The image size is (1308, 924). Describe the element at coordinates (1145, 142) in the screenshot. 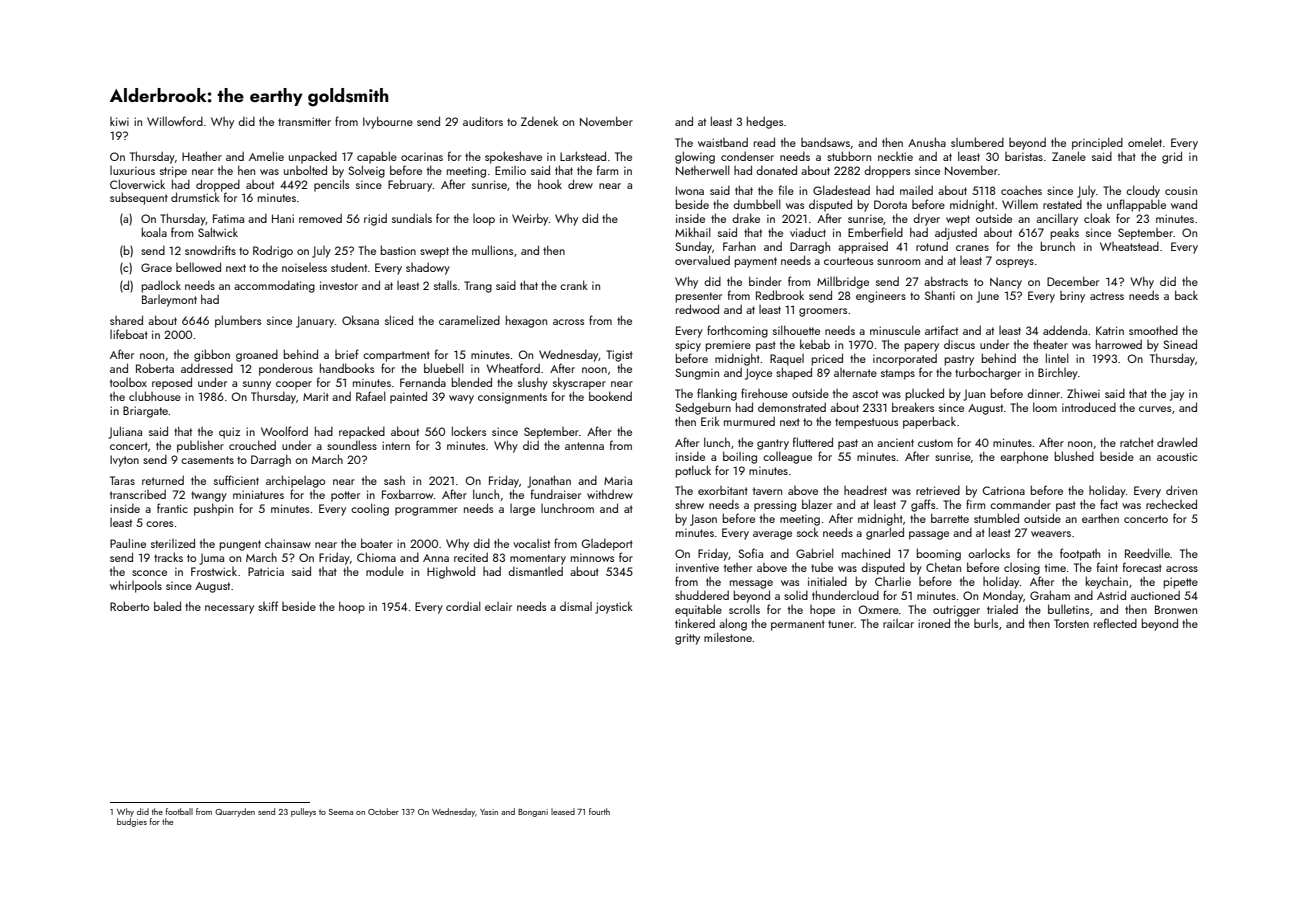

I see `omelet` at that location.
